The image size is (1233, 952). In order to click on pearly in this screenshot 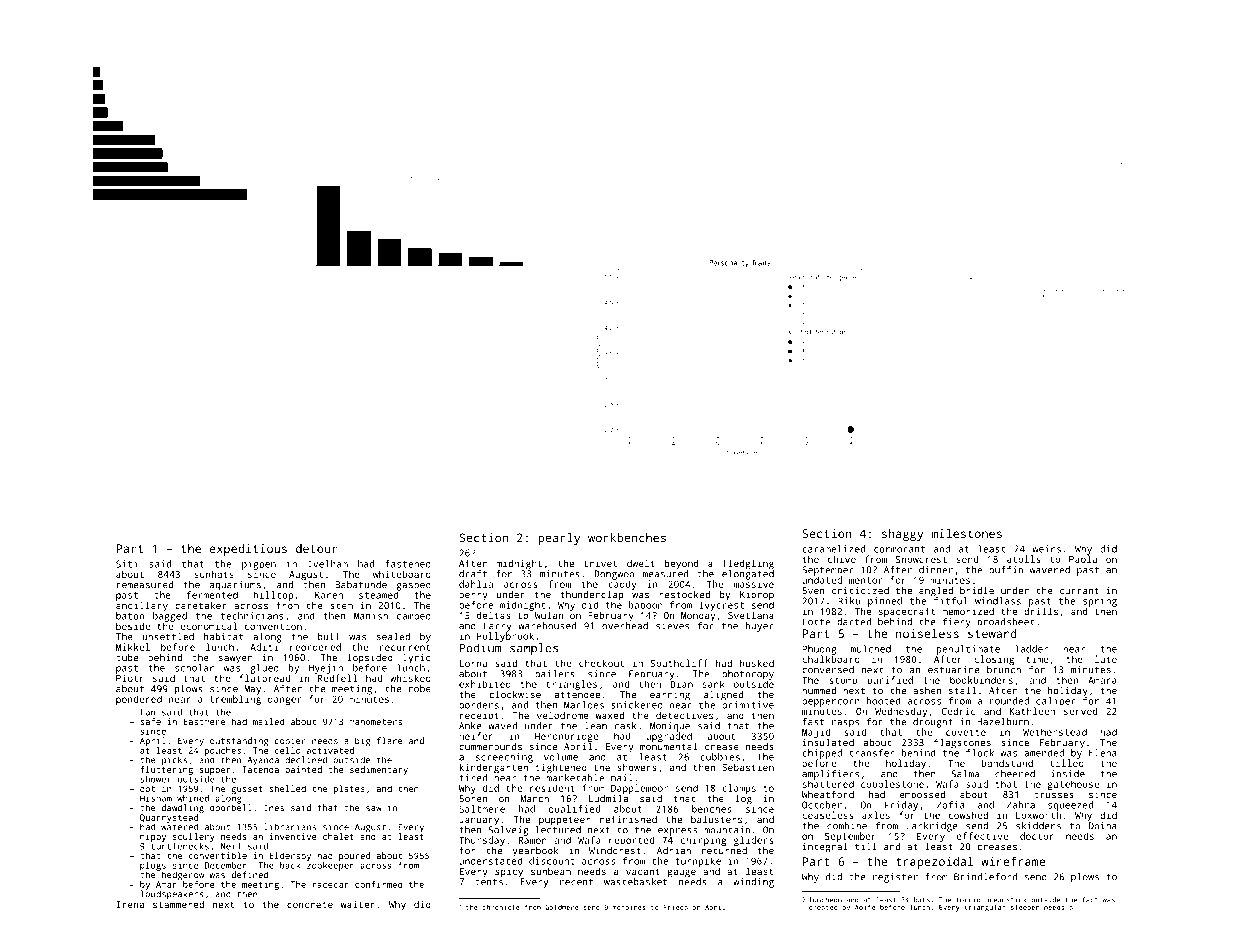, I will do `click(559, 539)`.
